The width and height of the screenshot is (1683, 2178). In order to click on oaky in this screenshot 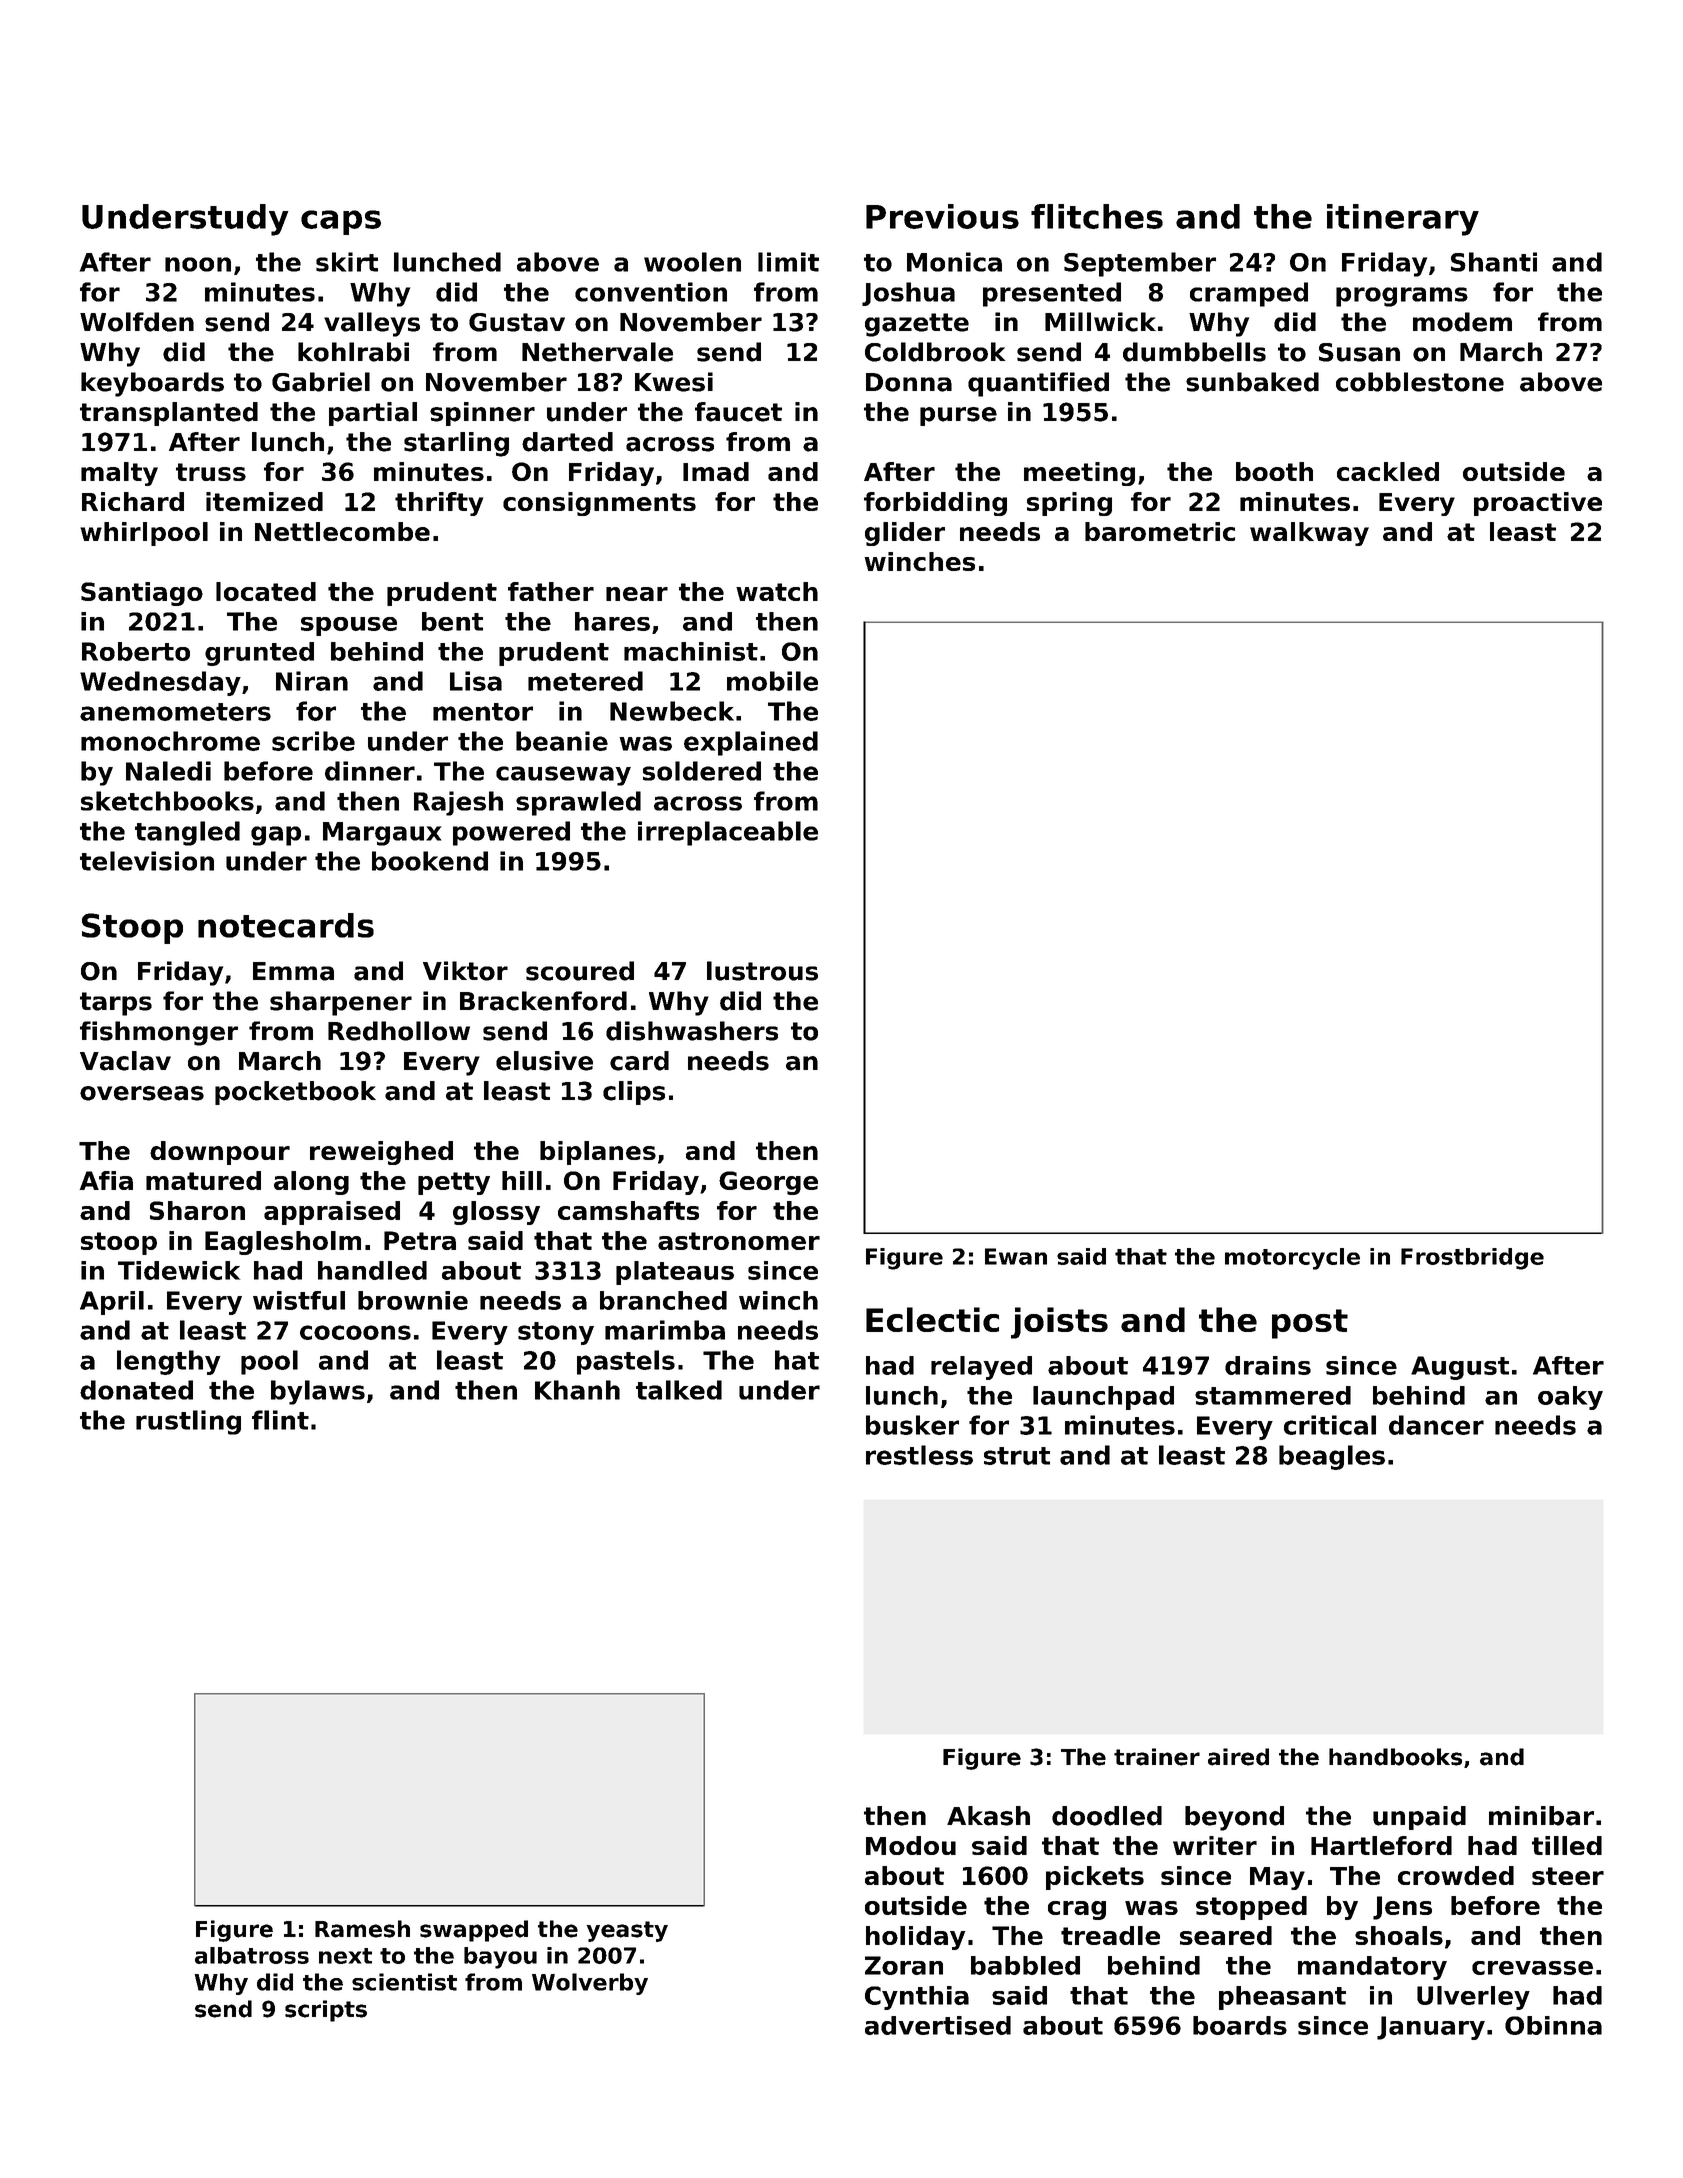, I will do `click(1570, 1398)`.
